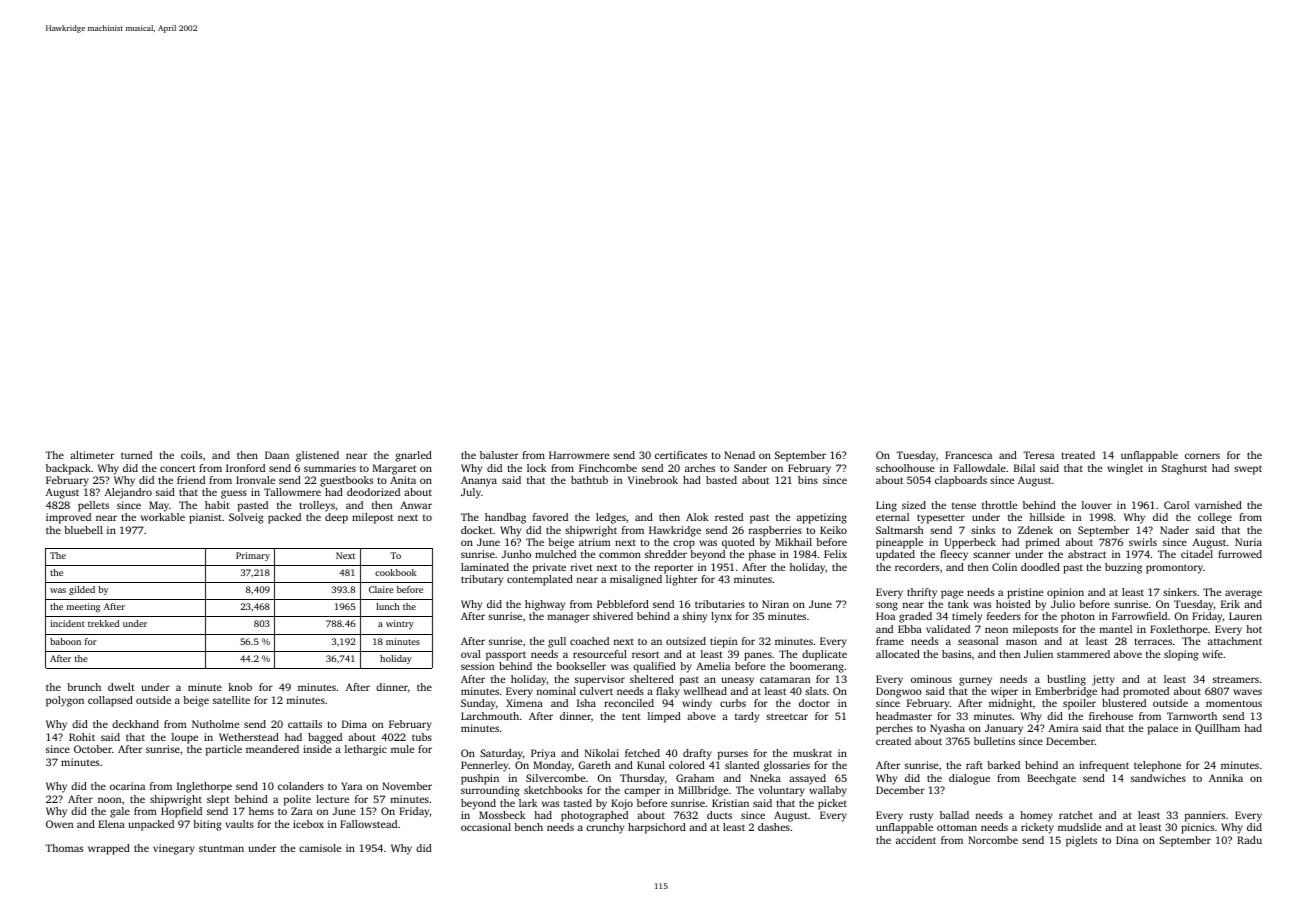 The height and width of the screenshot is (924, 1308). I want to click on corners, so click(1202, 456).
